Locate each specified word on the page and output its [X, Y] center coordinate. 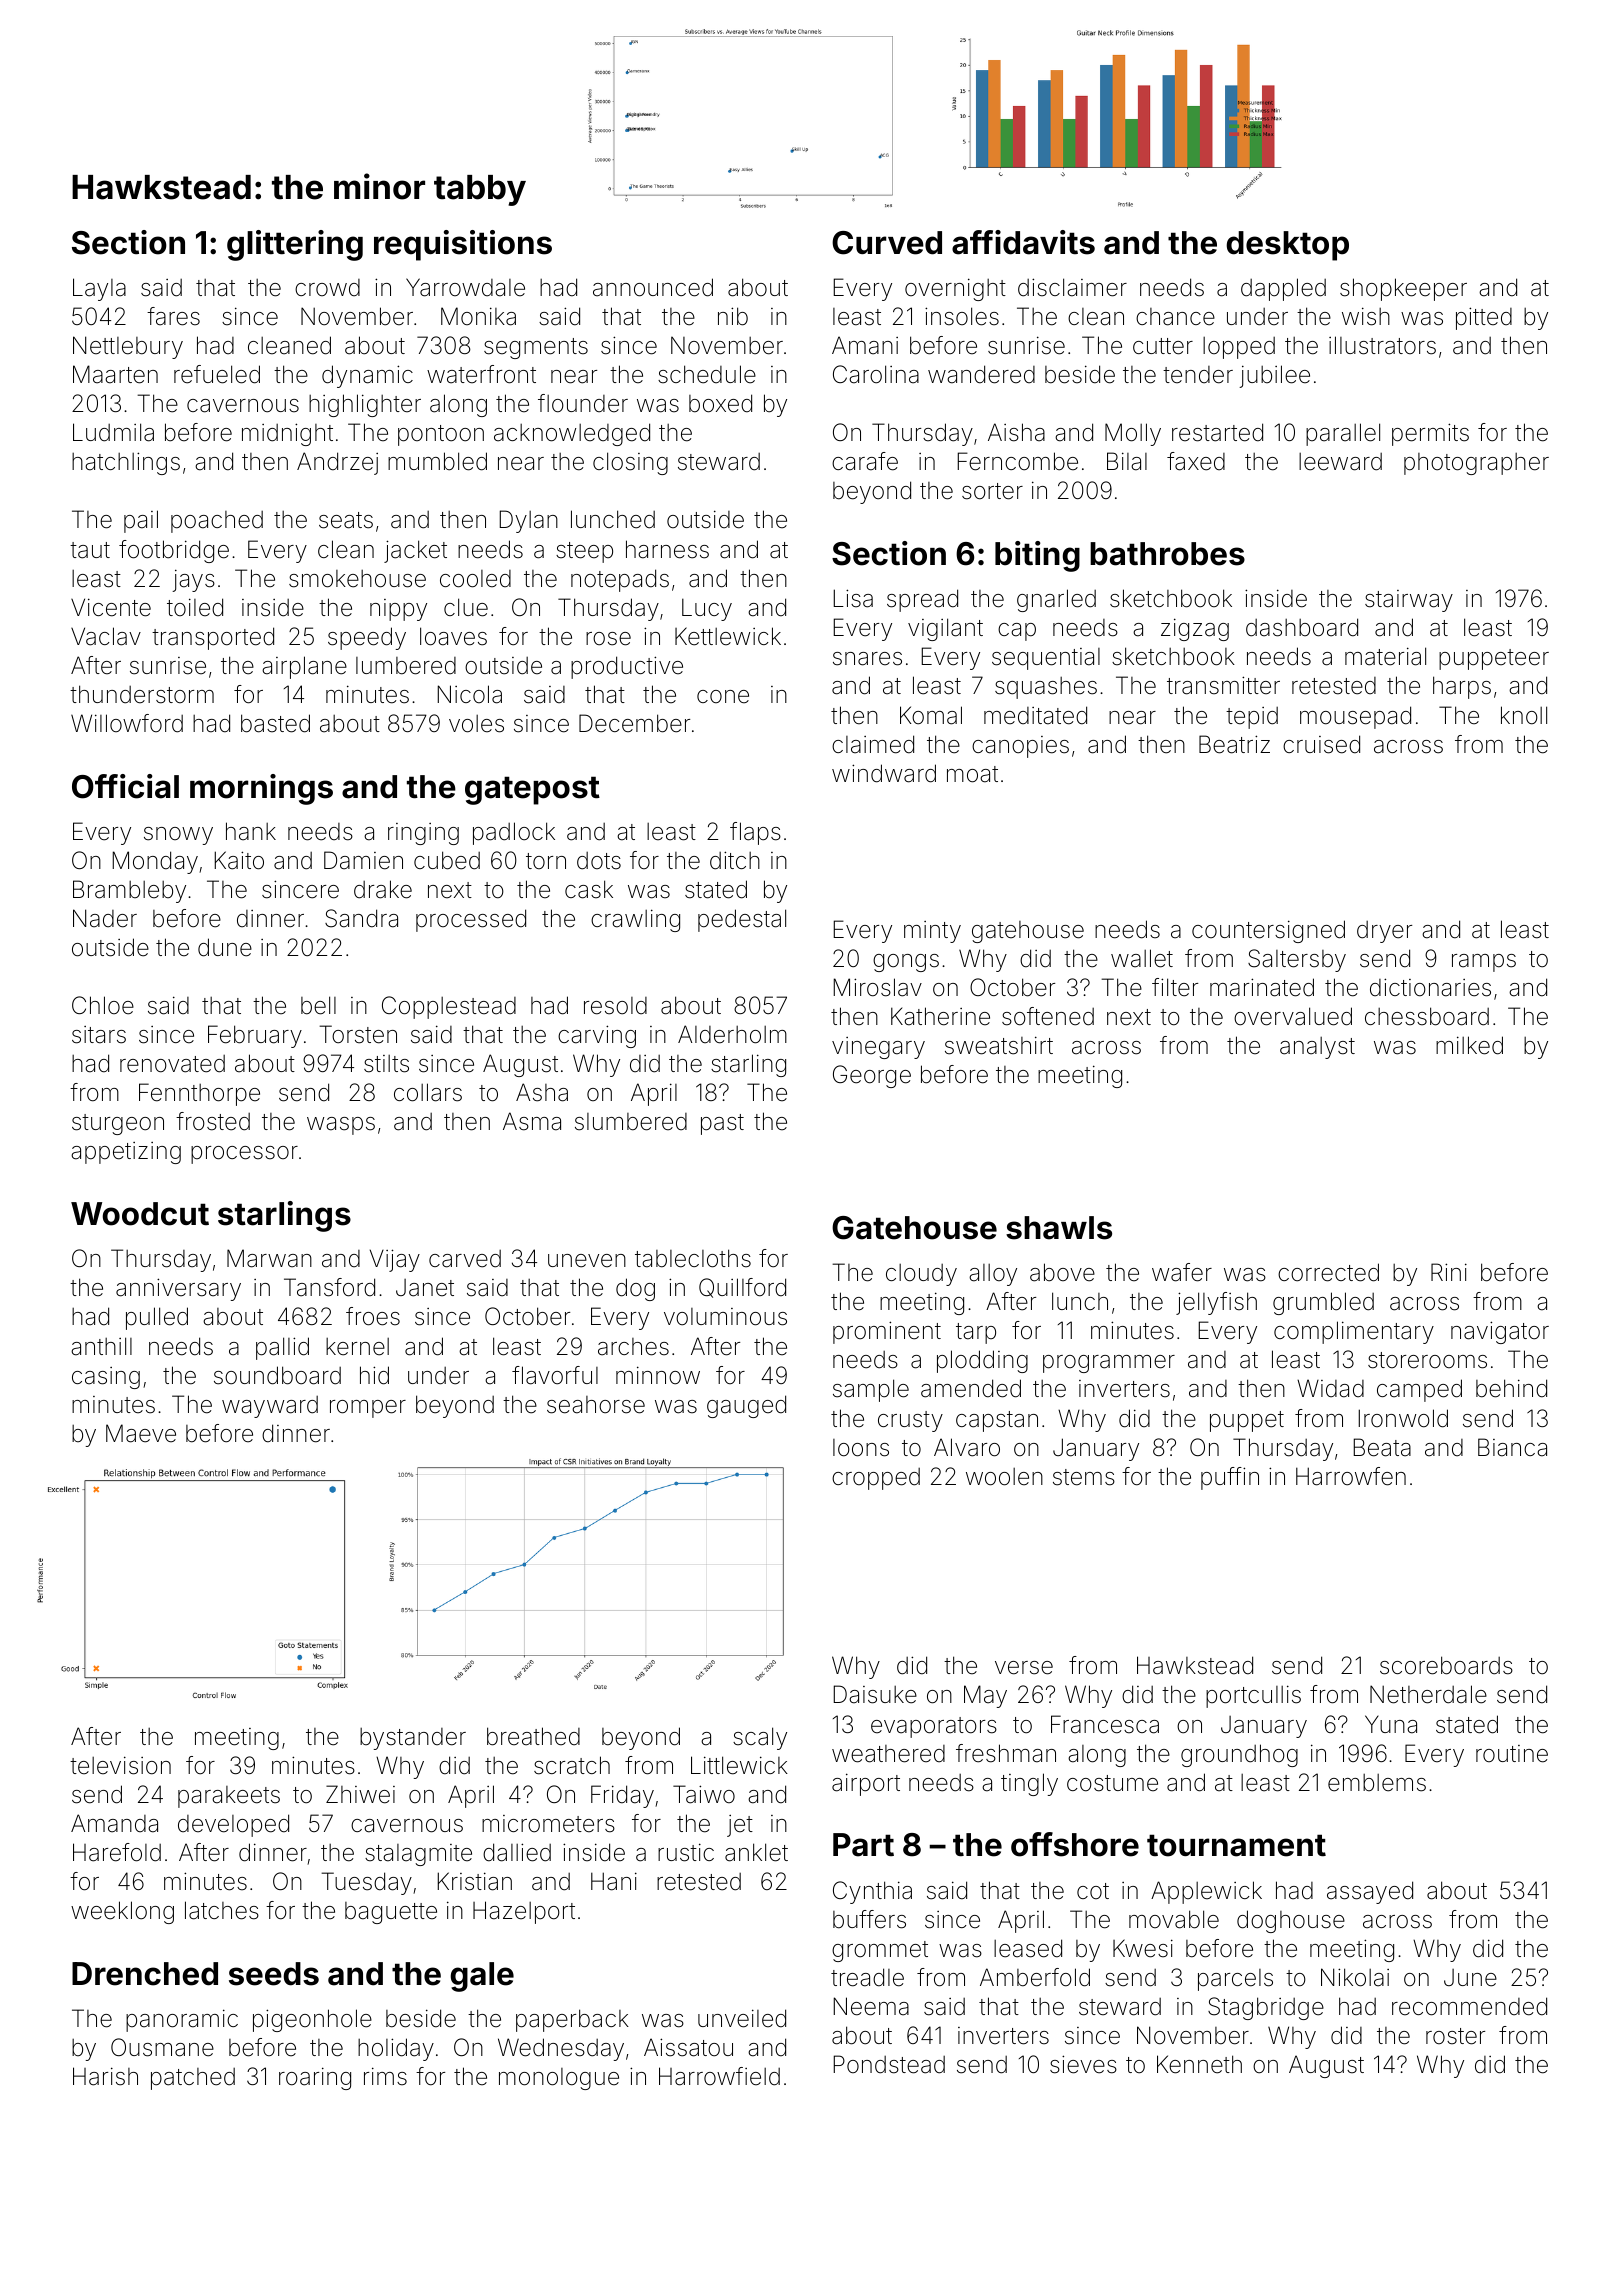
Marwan [269, 1258]
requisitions [463, 245]
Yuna [1391, 1724]
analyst [1317, 1048]
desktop [1287, 246]
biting [1037, 556]
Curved [887, 243]
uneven [587, 1261]
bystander [413, 1739]
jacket [415, 551]
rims [385, 2076]
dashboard [1302, 627]
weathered [888, 1754]
